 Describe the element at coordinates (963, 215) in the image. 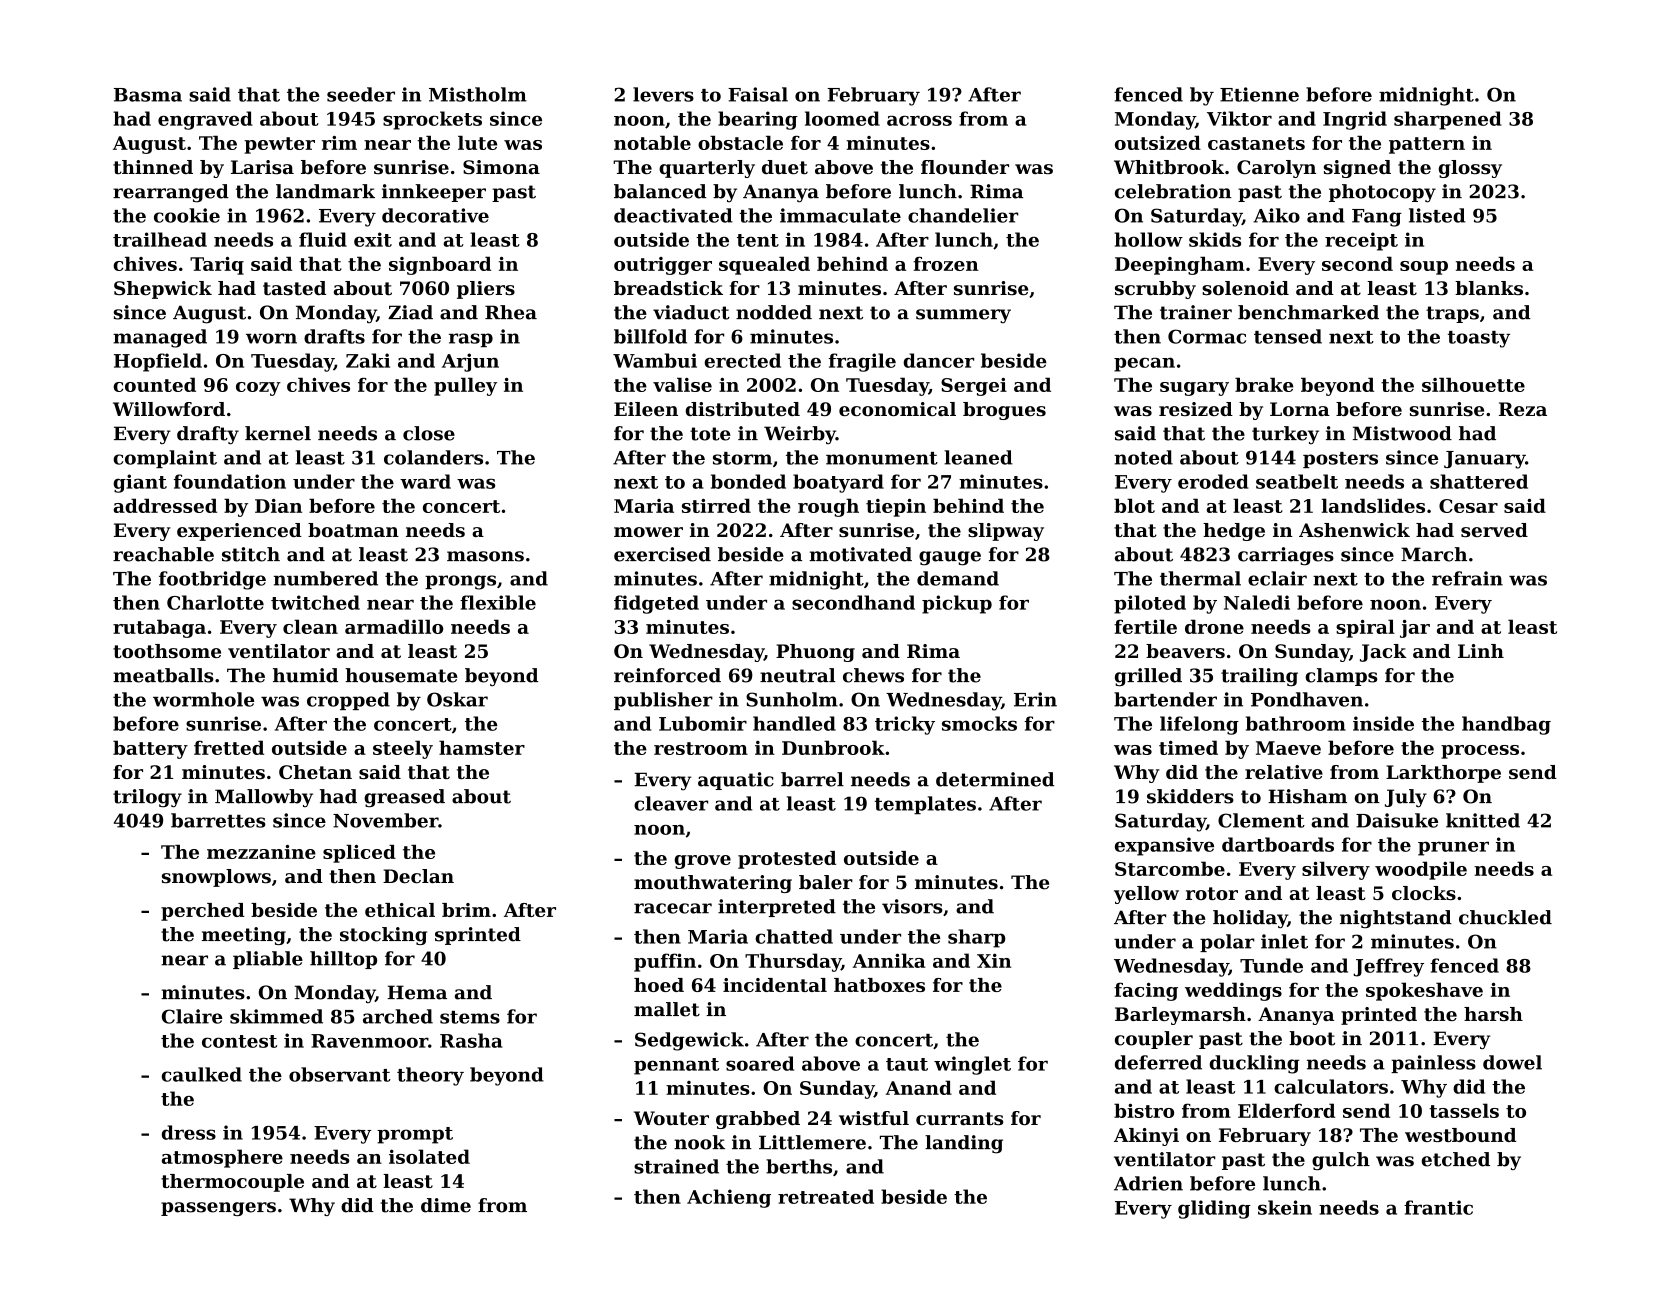

I see `chandelier` at that location.
